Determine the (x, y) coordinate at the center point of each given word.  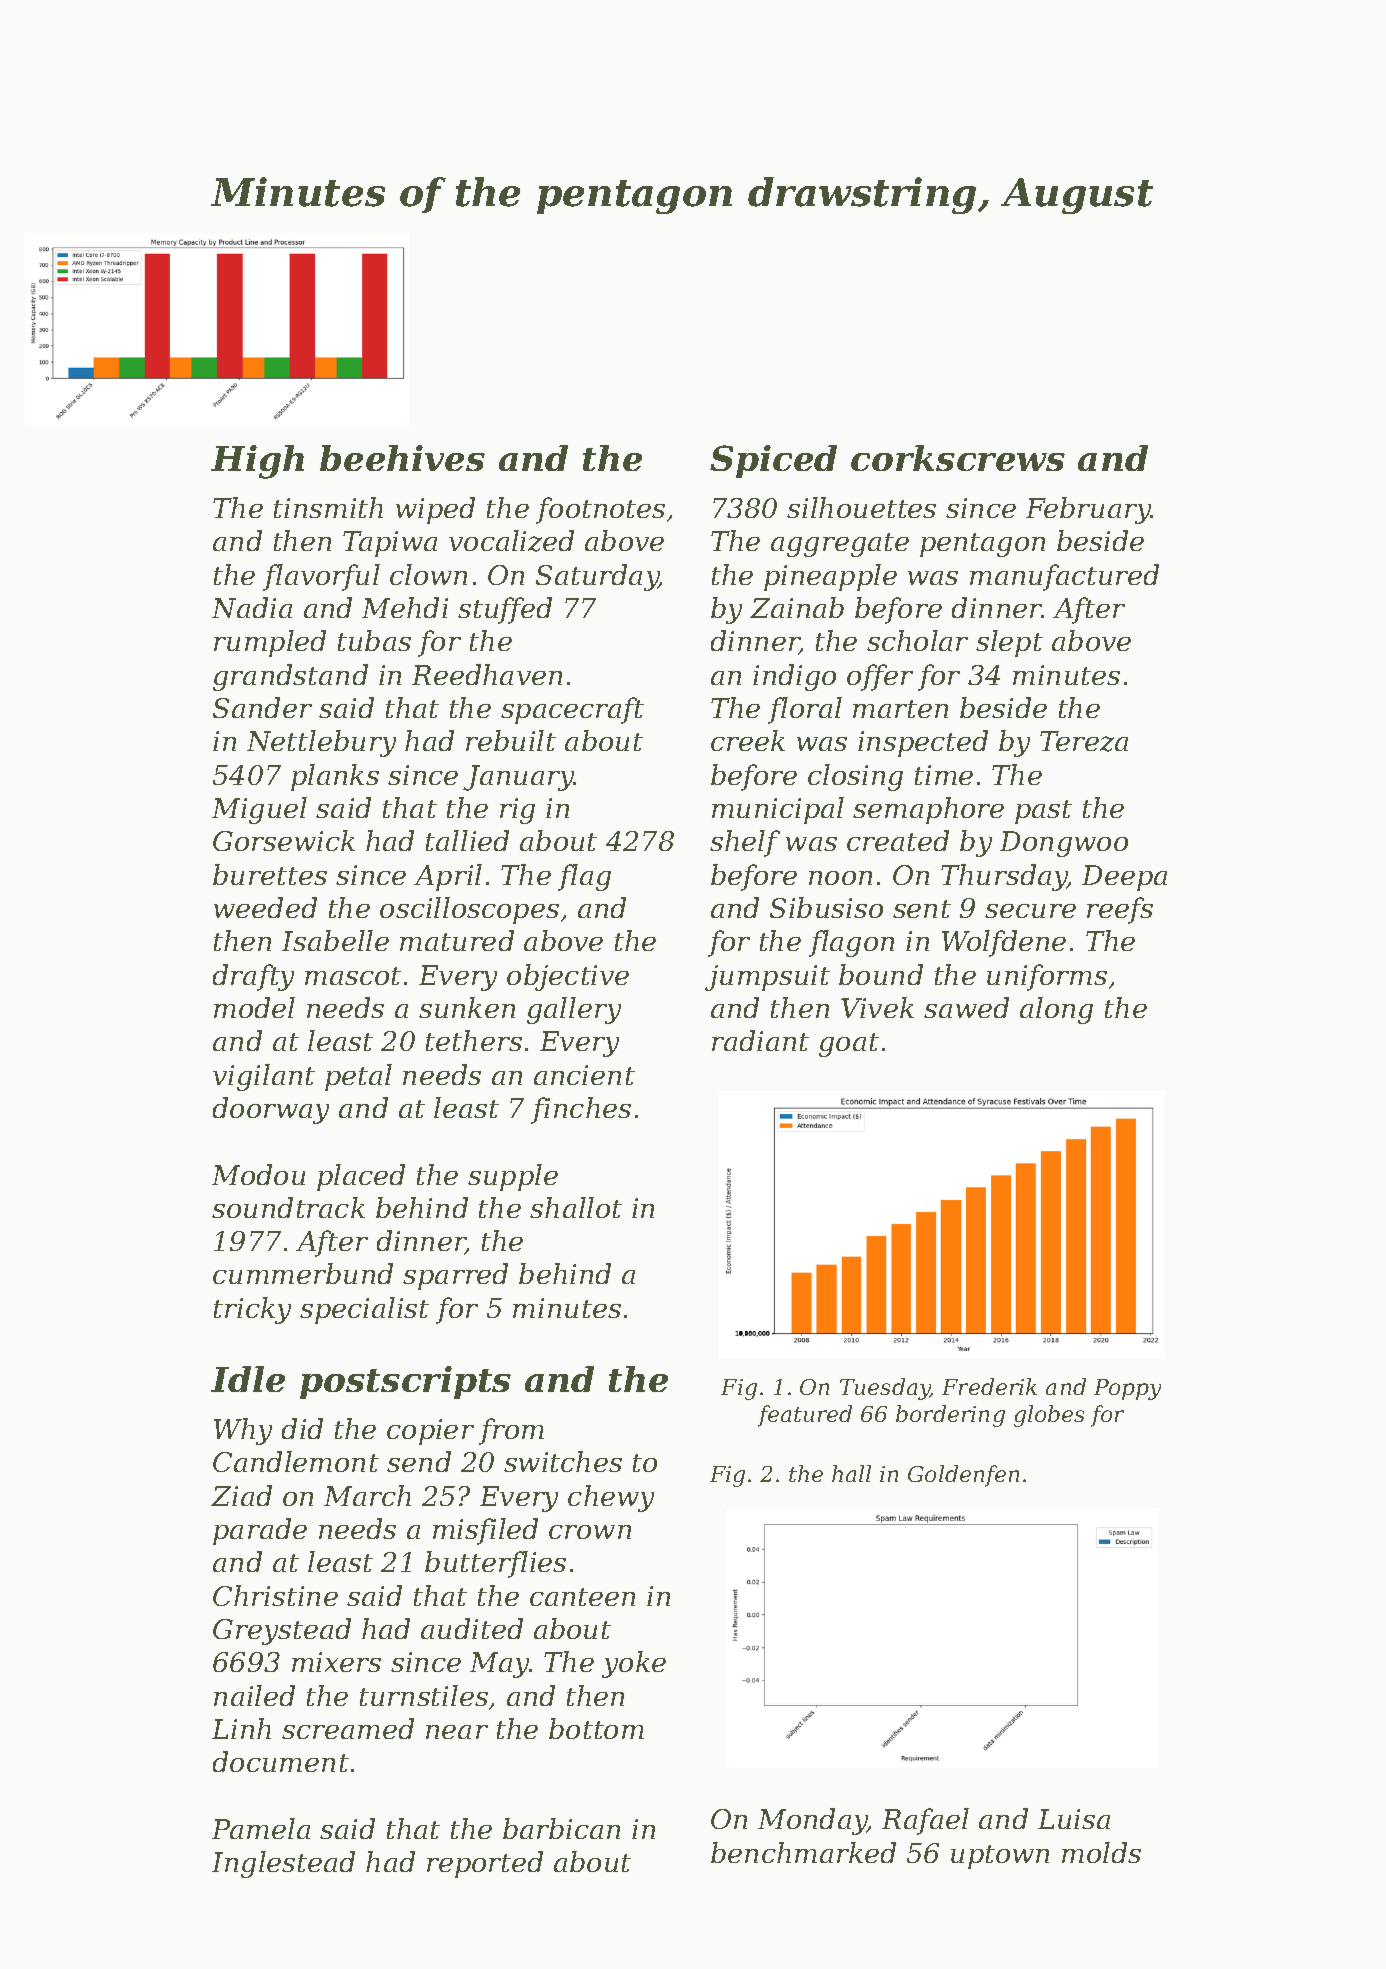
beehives (402, 458)
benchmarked (803, 1852)
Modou (258, 1174)
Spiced (773, 461)
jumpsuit (767, 978)
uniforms (1047, 977)
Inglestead (283, 1864)
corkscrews (958, 458)
